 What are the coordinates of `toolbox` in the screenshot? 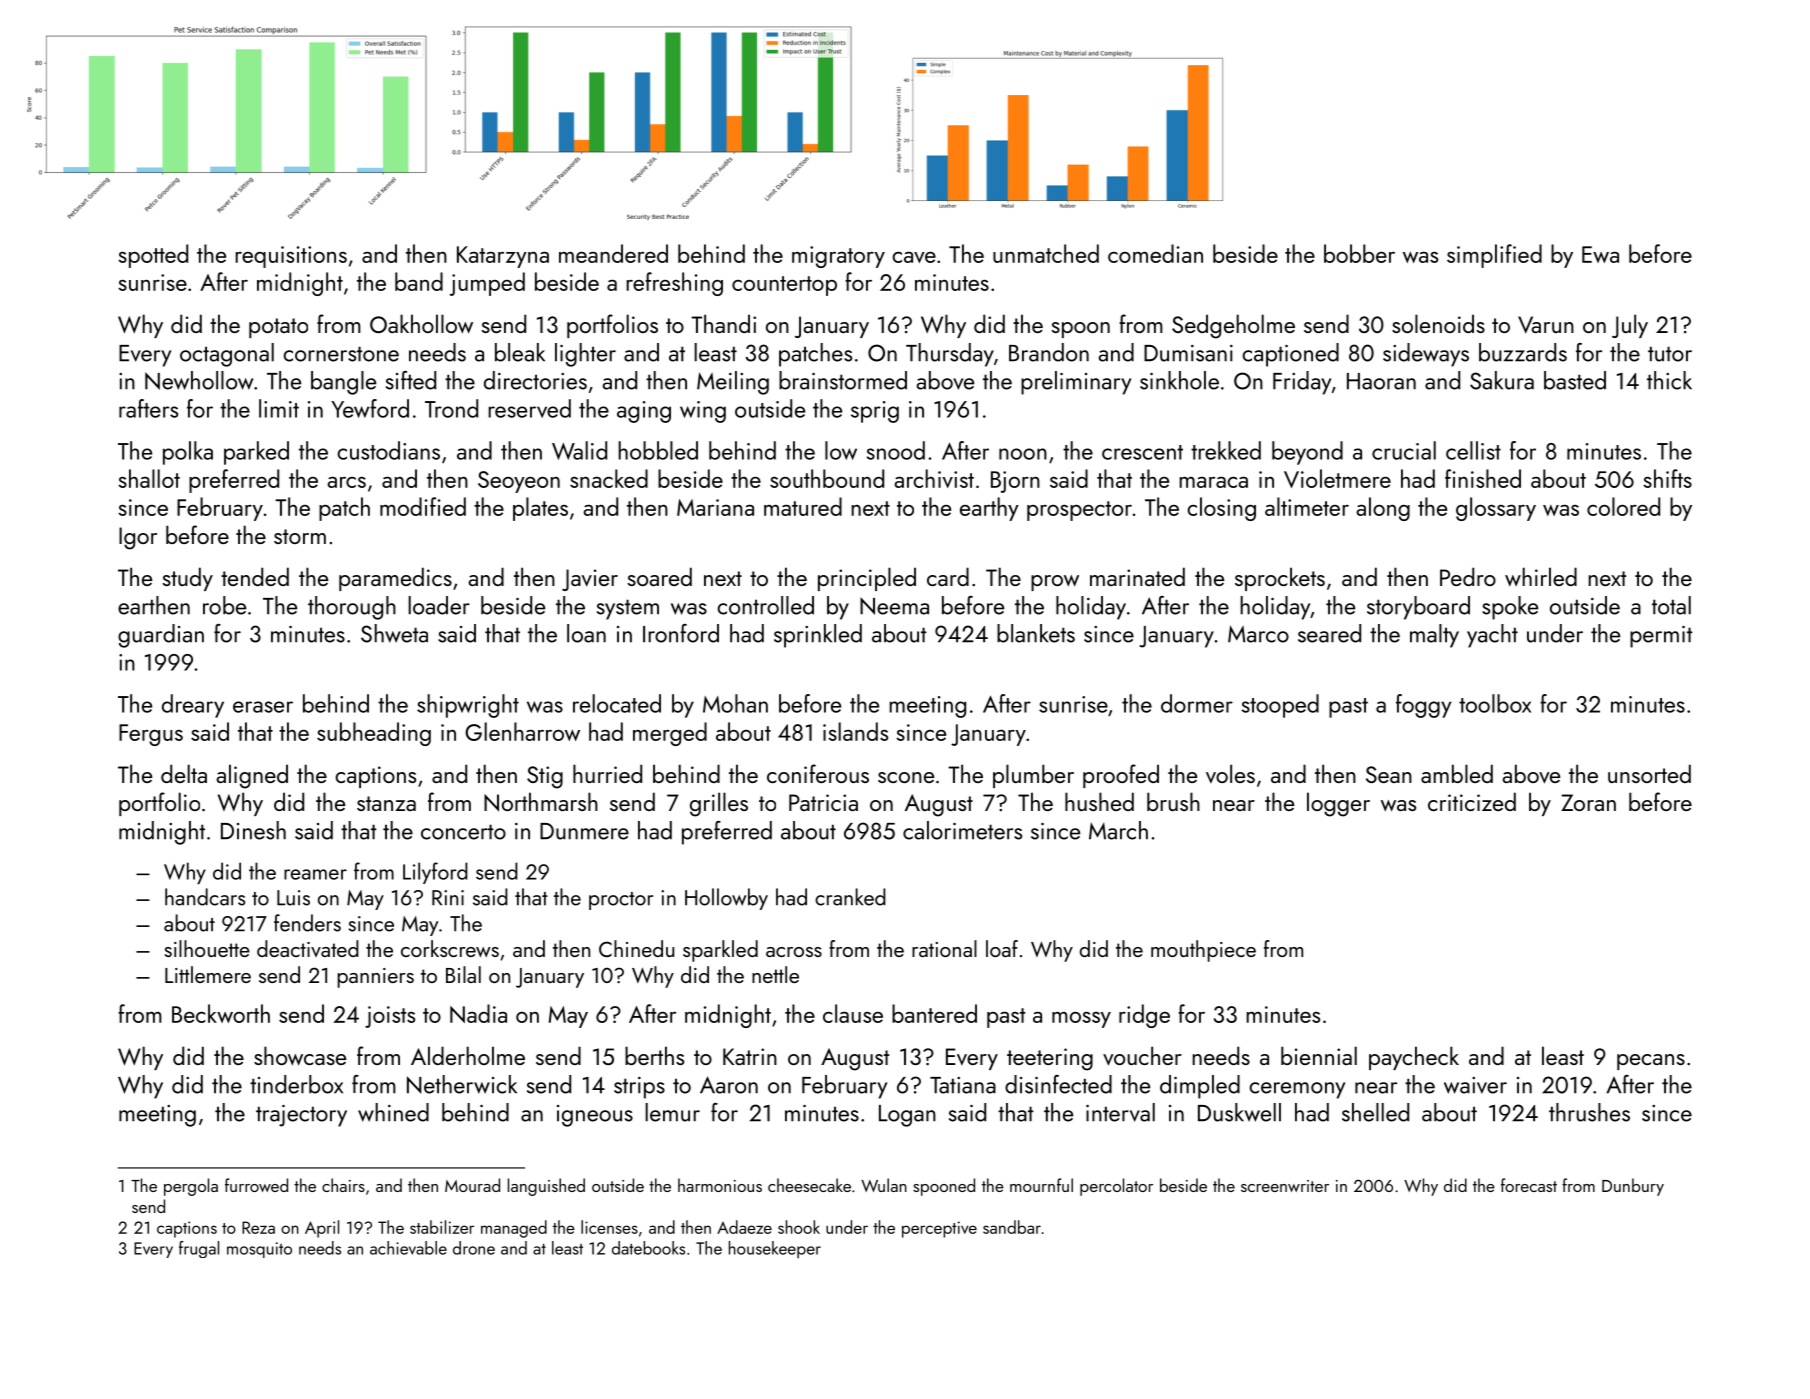 It's located at (1495, 703).
